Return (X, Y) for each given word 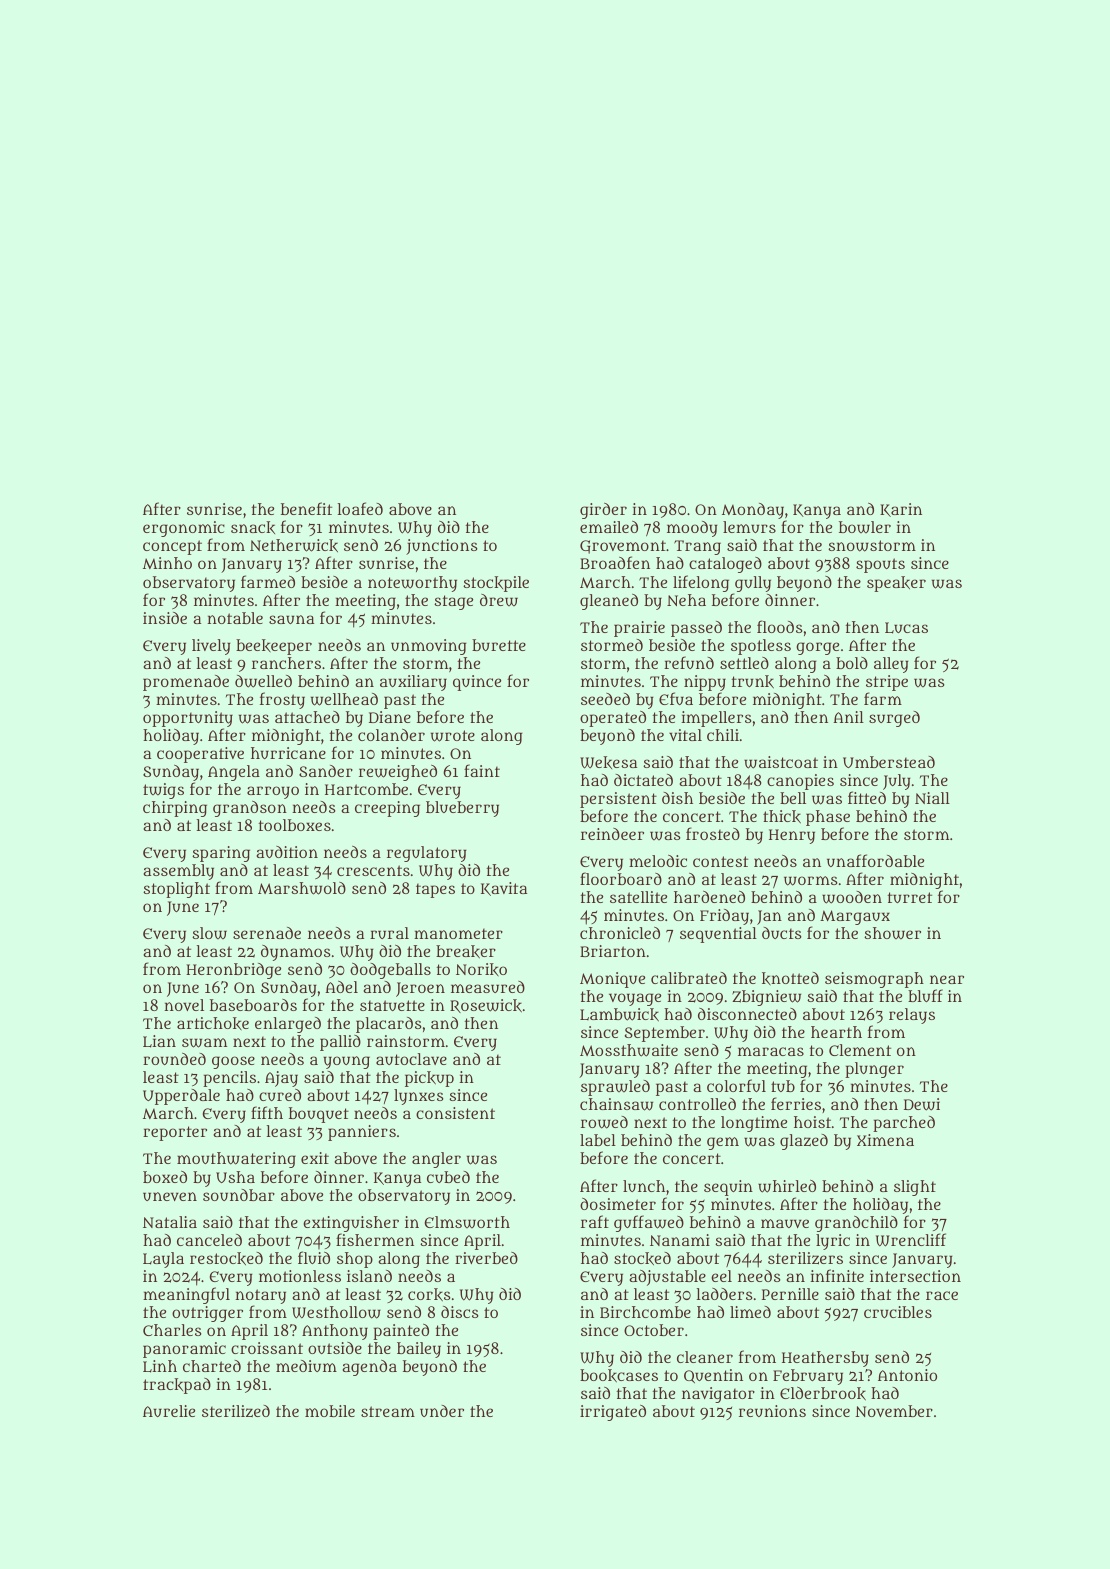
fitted (867, 797)
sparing (221, 854)
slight (915, 1188)
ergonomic (184, 530)
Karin (901, 510)
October (654, 1330)
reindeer (612, 834)
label (598, 1140)
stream (388, 1411)
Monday (753, 511)
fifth (267, 1112)
